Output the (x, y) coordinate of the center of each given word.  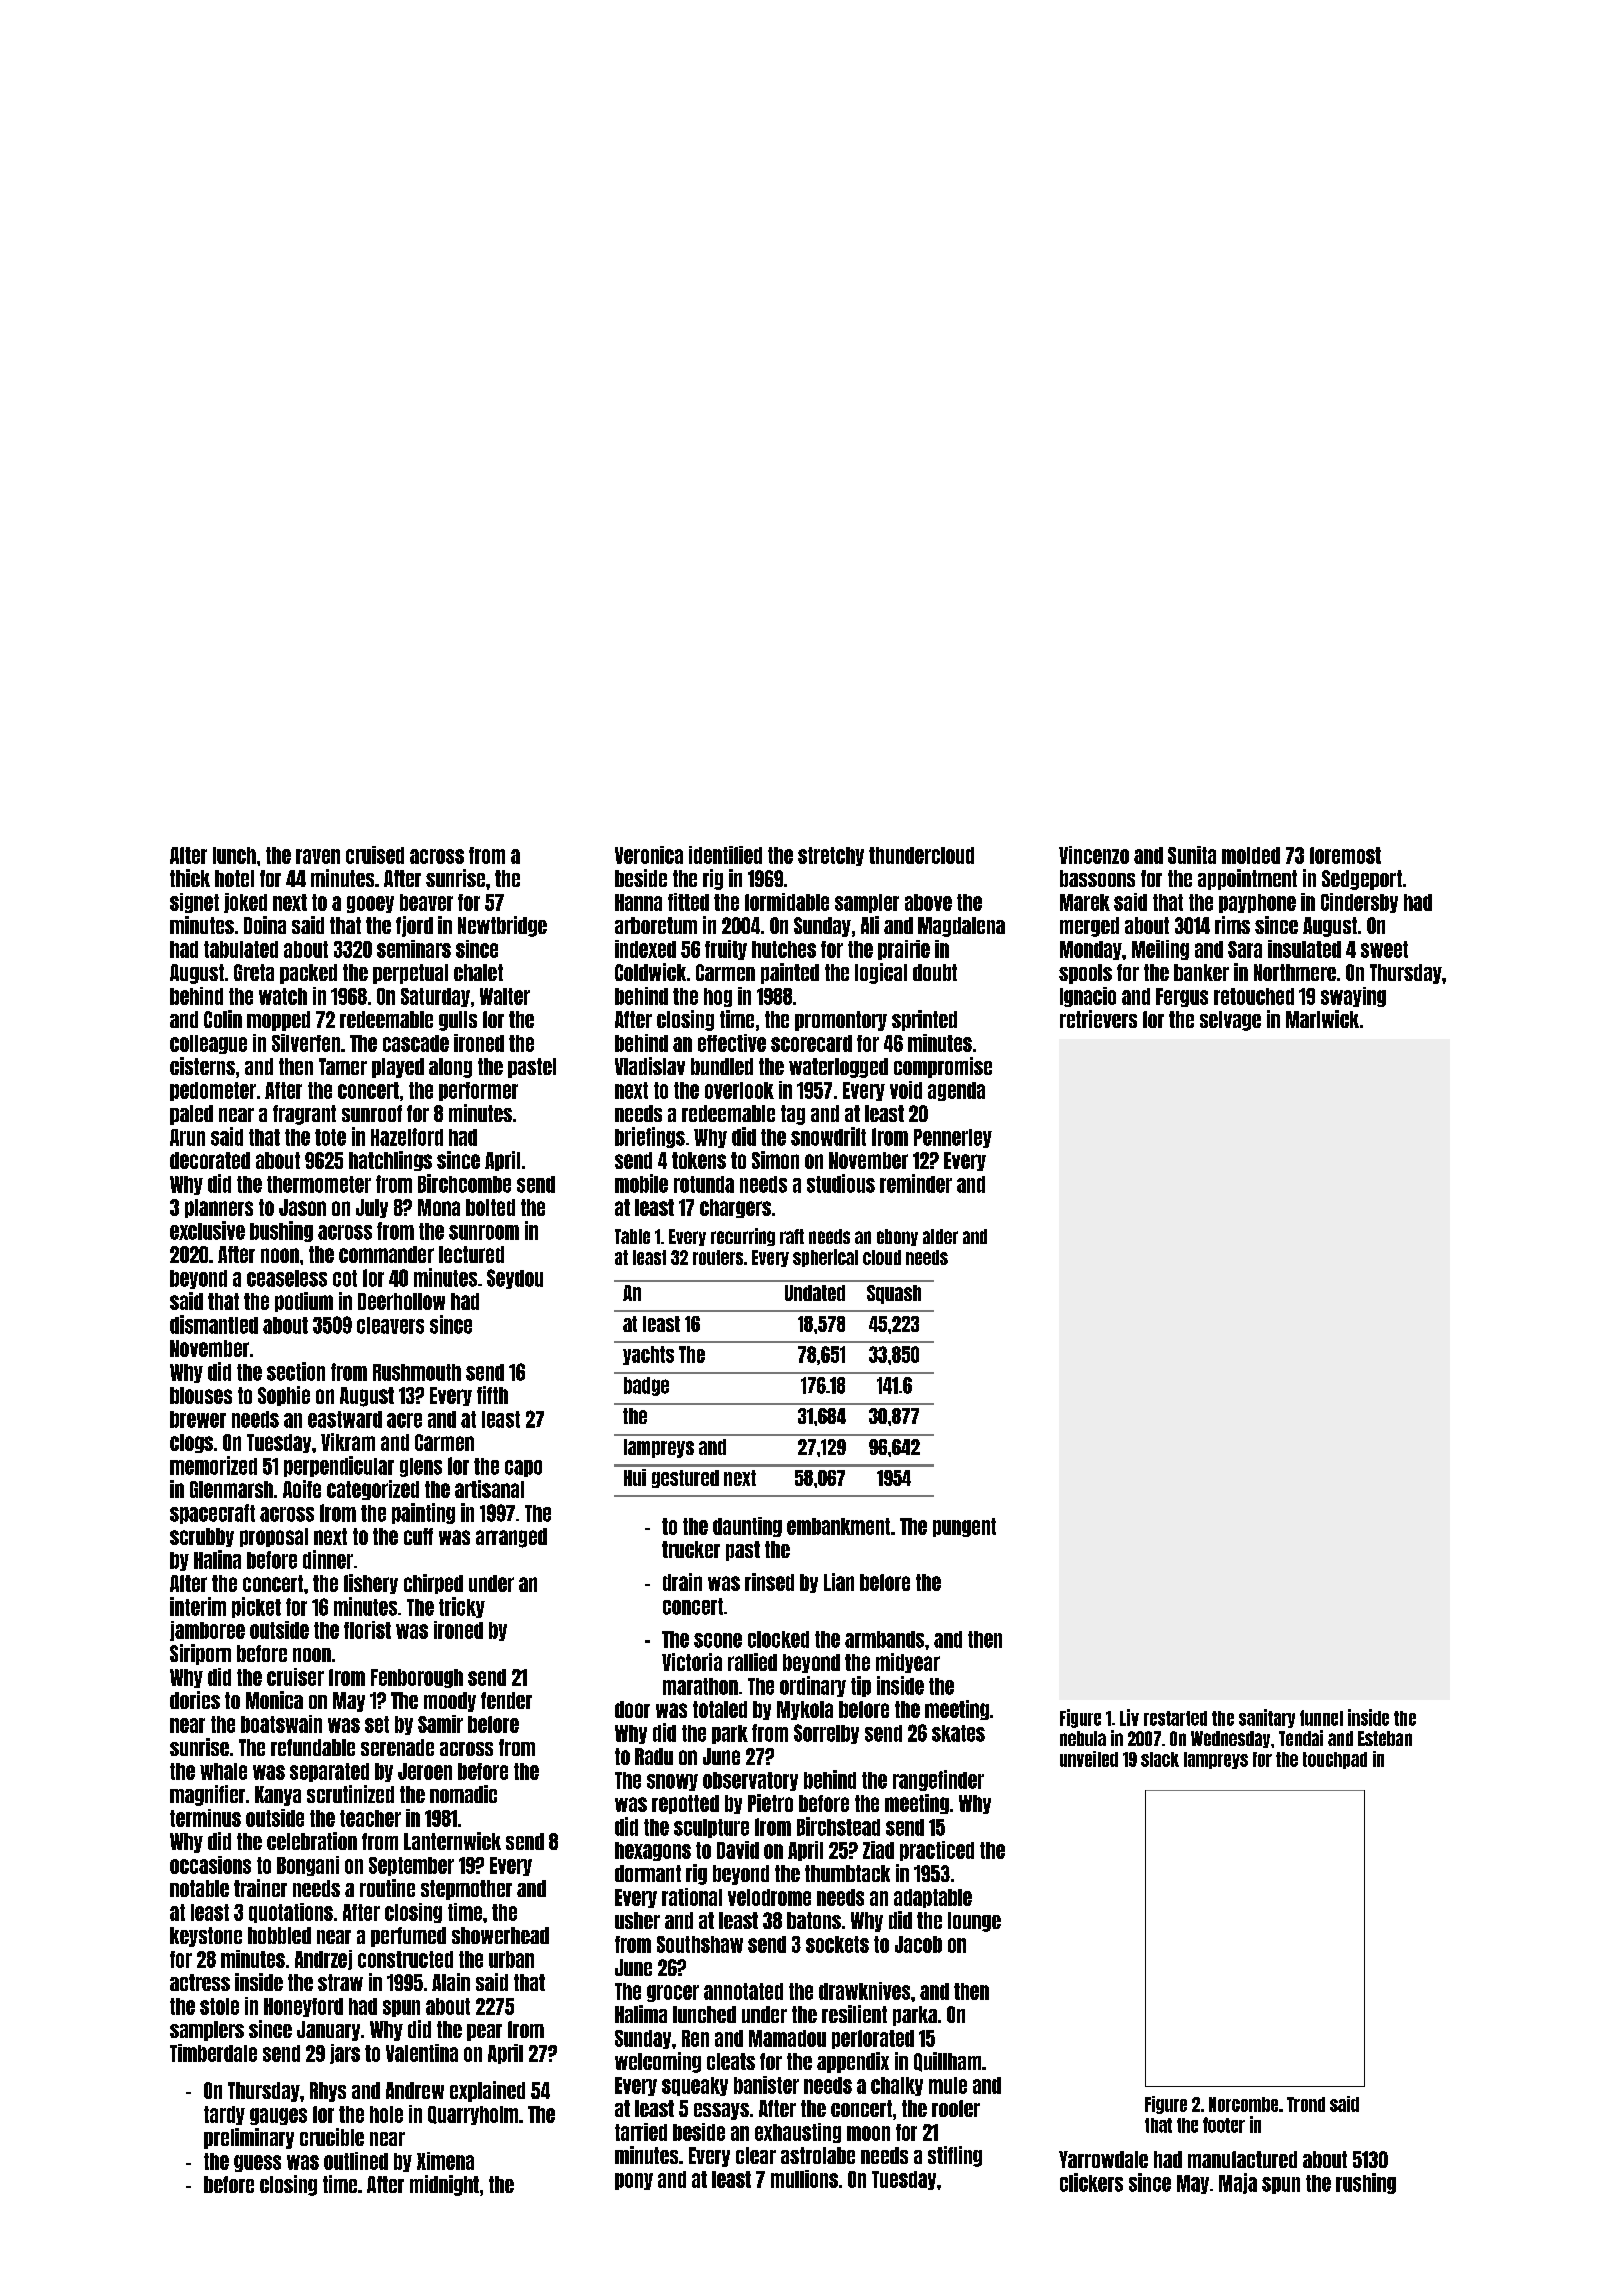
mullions (804, 2179)
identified (725, 855)
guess (257, 2163)
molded (1251, 855)
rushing (1366, 2183)
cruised (375, 855)
